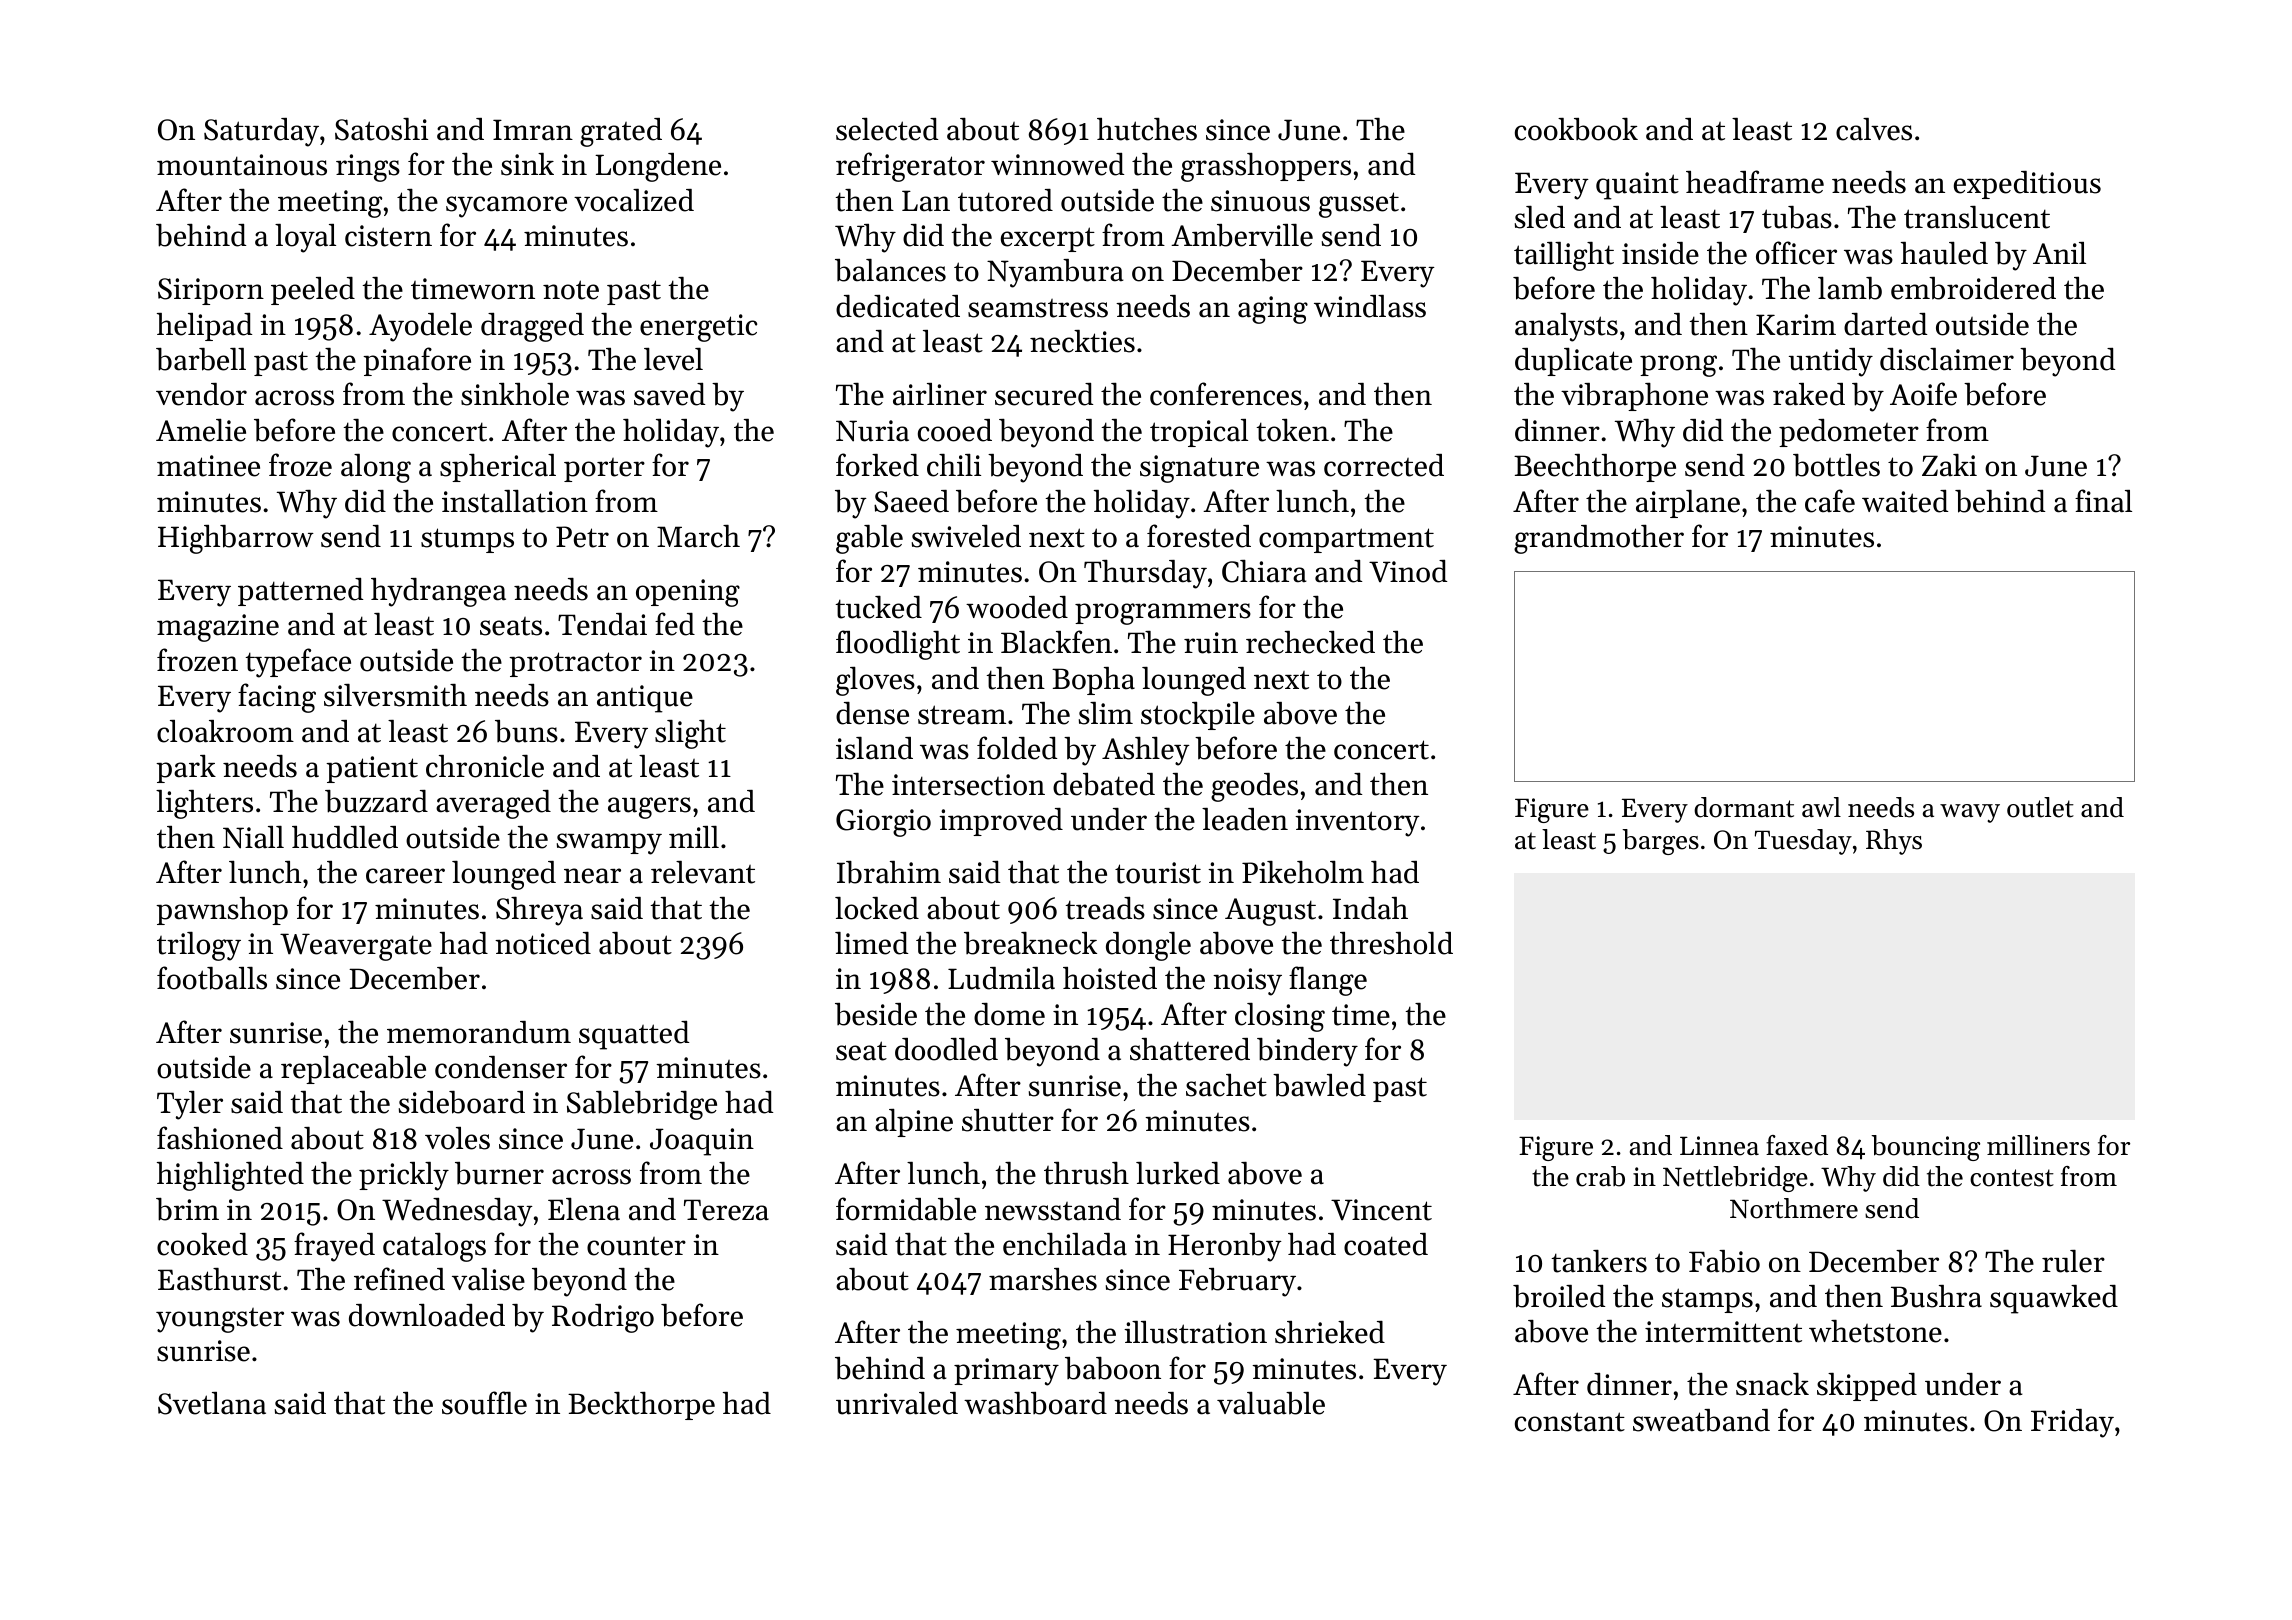 This document has height=1620, width=2292. What do you see at coordinates (641, 1406) in the document?
I see `Beckthorpe` at bounding box center [641, 1406].
